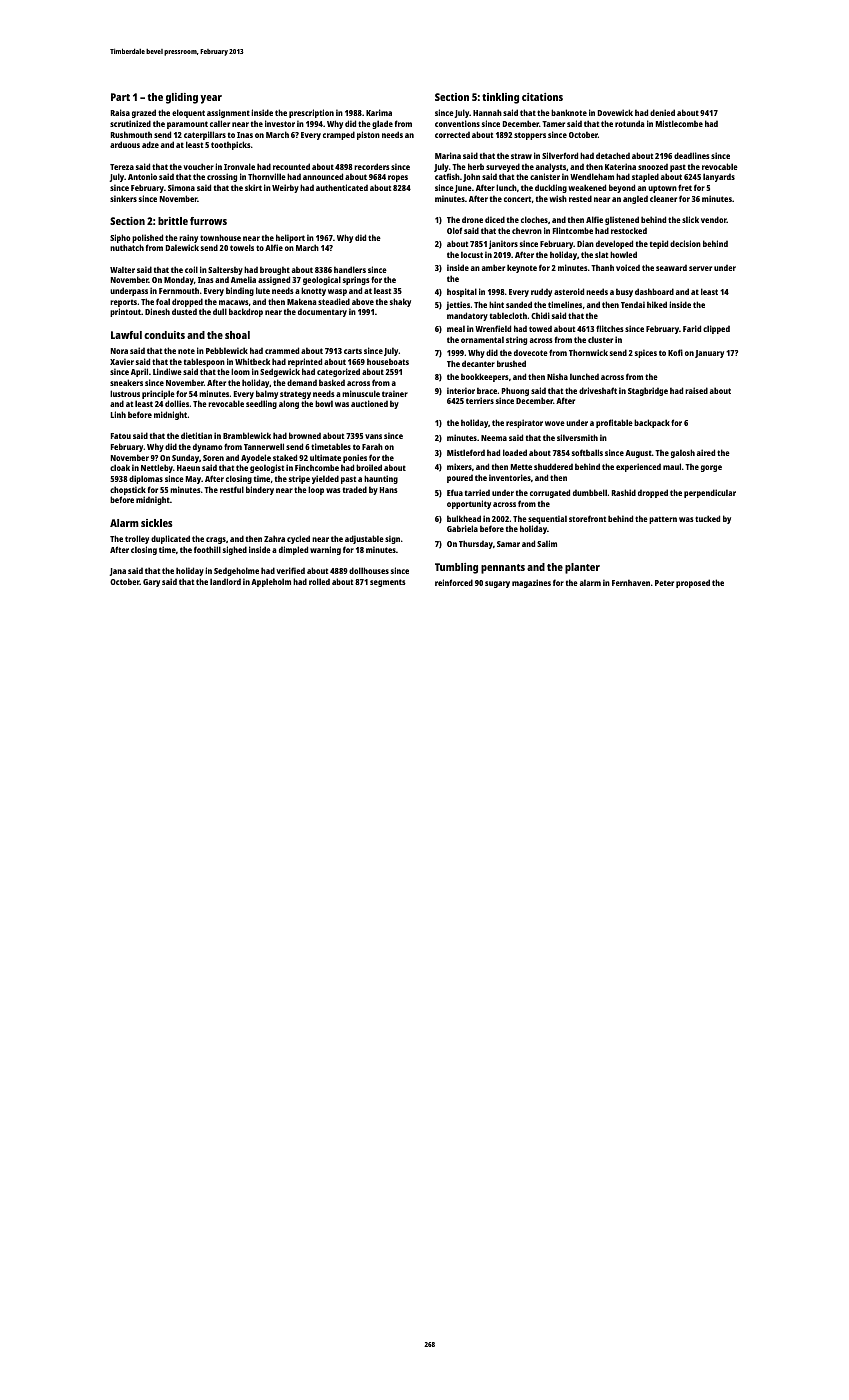 This image has width=849, height=1400. What do you see at coordinates (463, 189) in the image?
I see `June` at bounding box center [463, 189].
